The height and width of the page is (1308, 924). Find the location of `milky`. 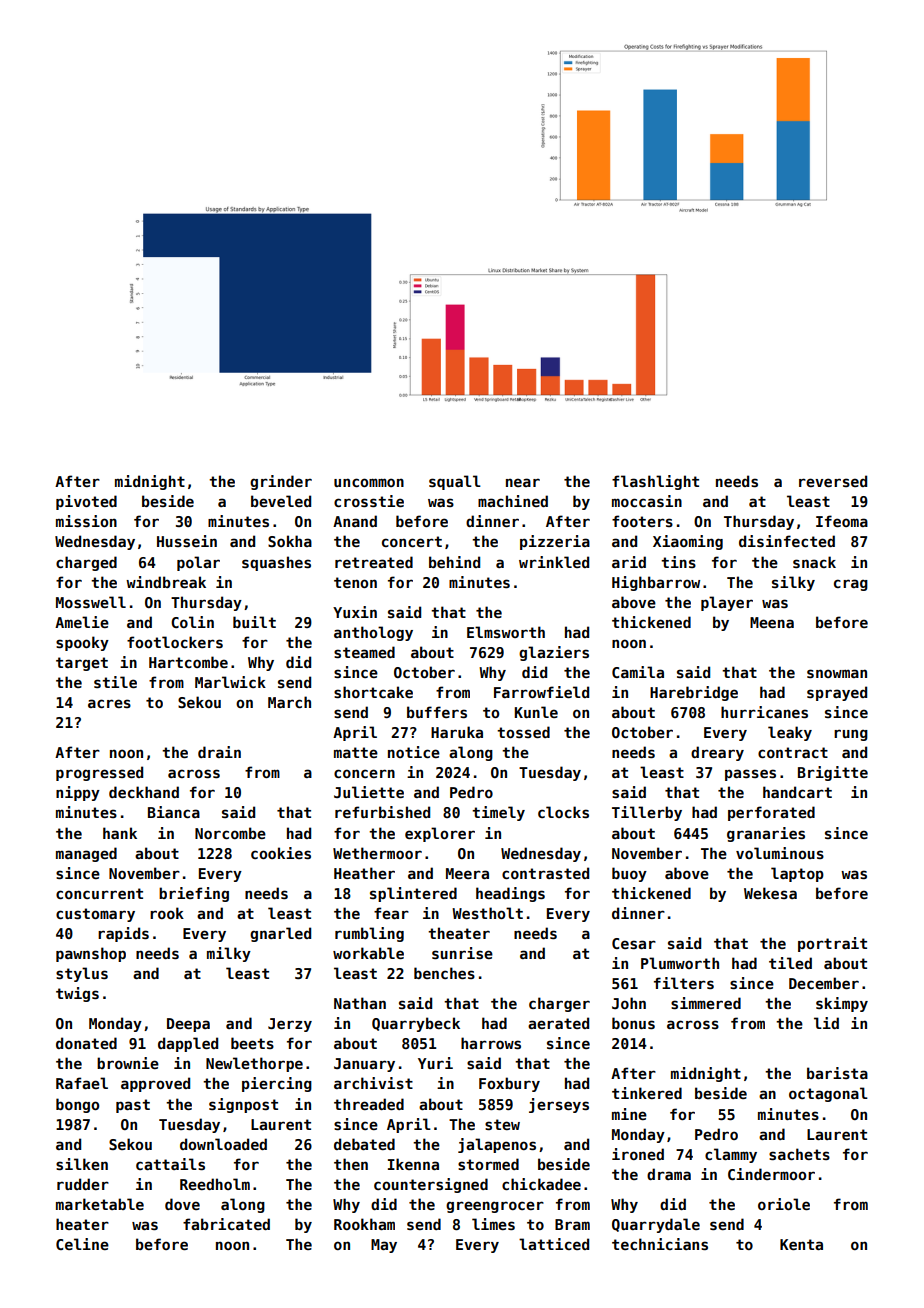

milky is located at coordinates (229, 954).
